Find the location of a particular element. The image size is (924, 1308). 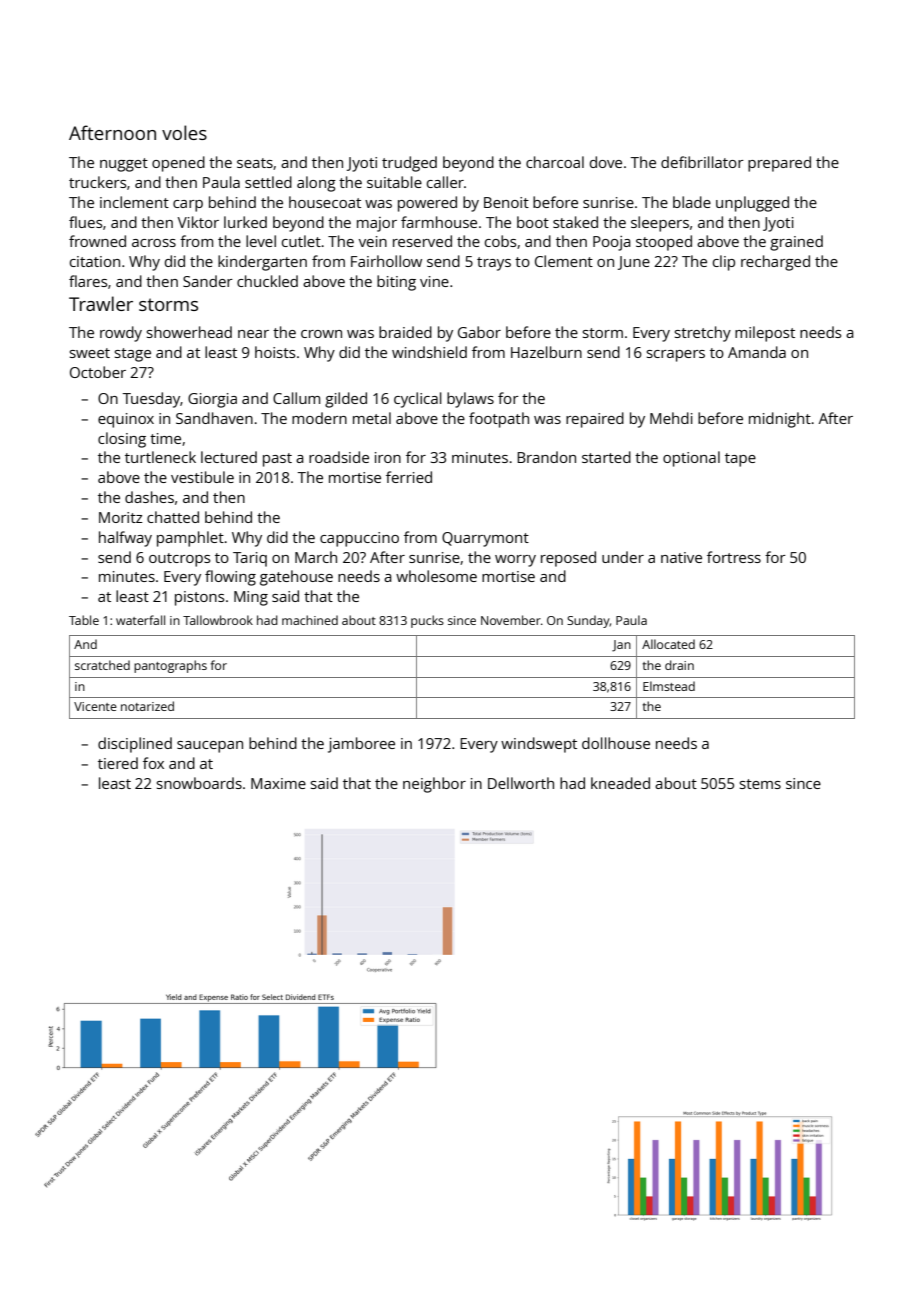

vine is located at coordinates (434, 281).
